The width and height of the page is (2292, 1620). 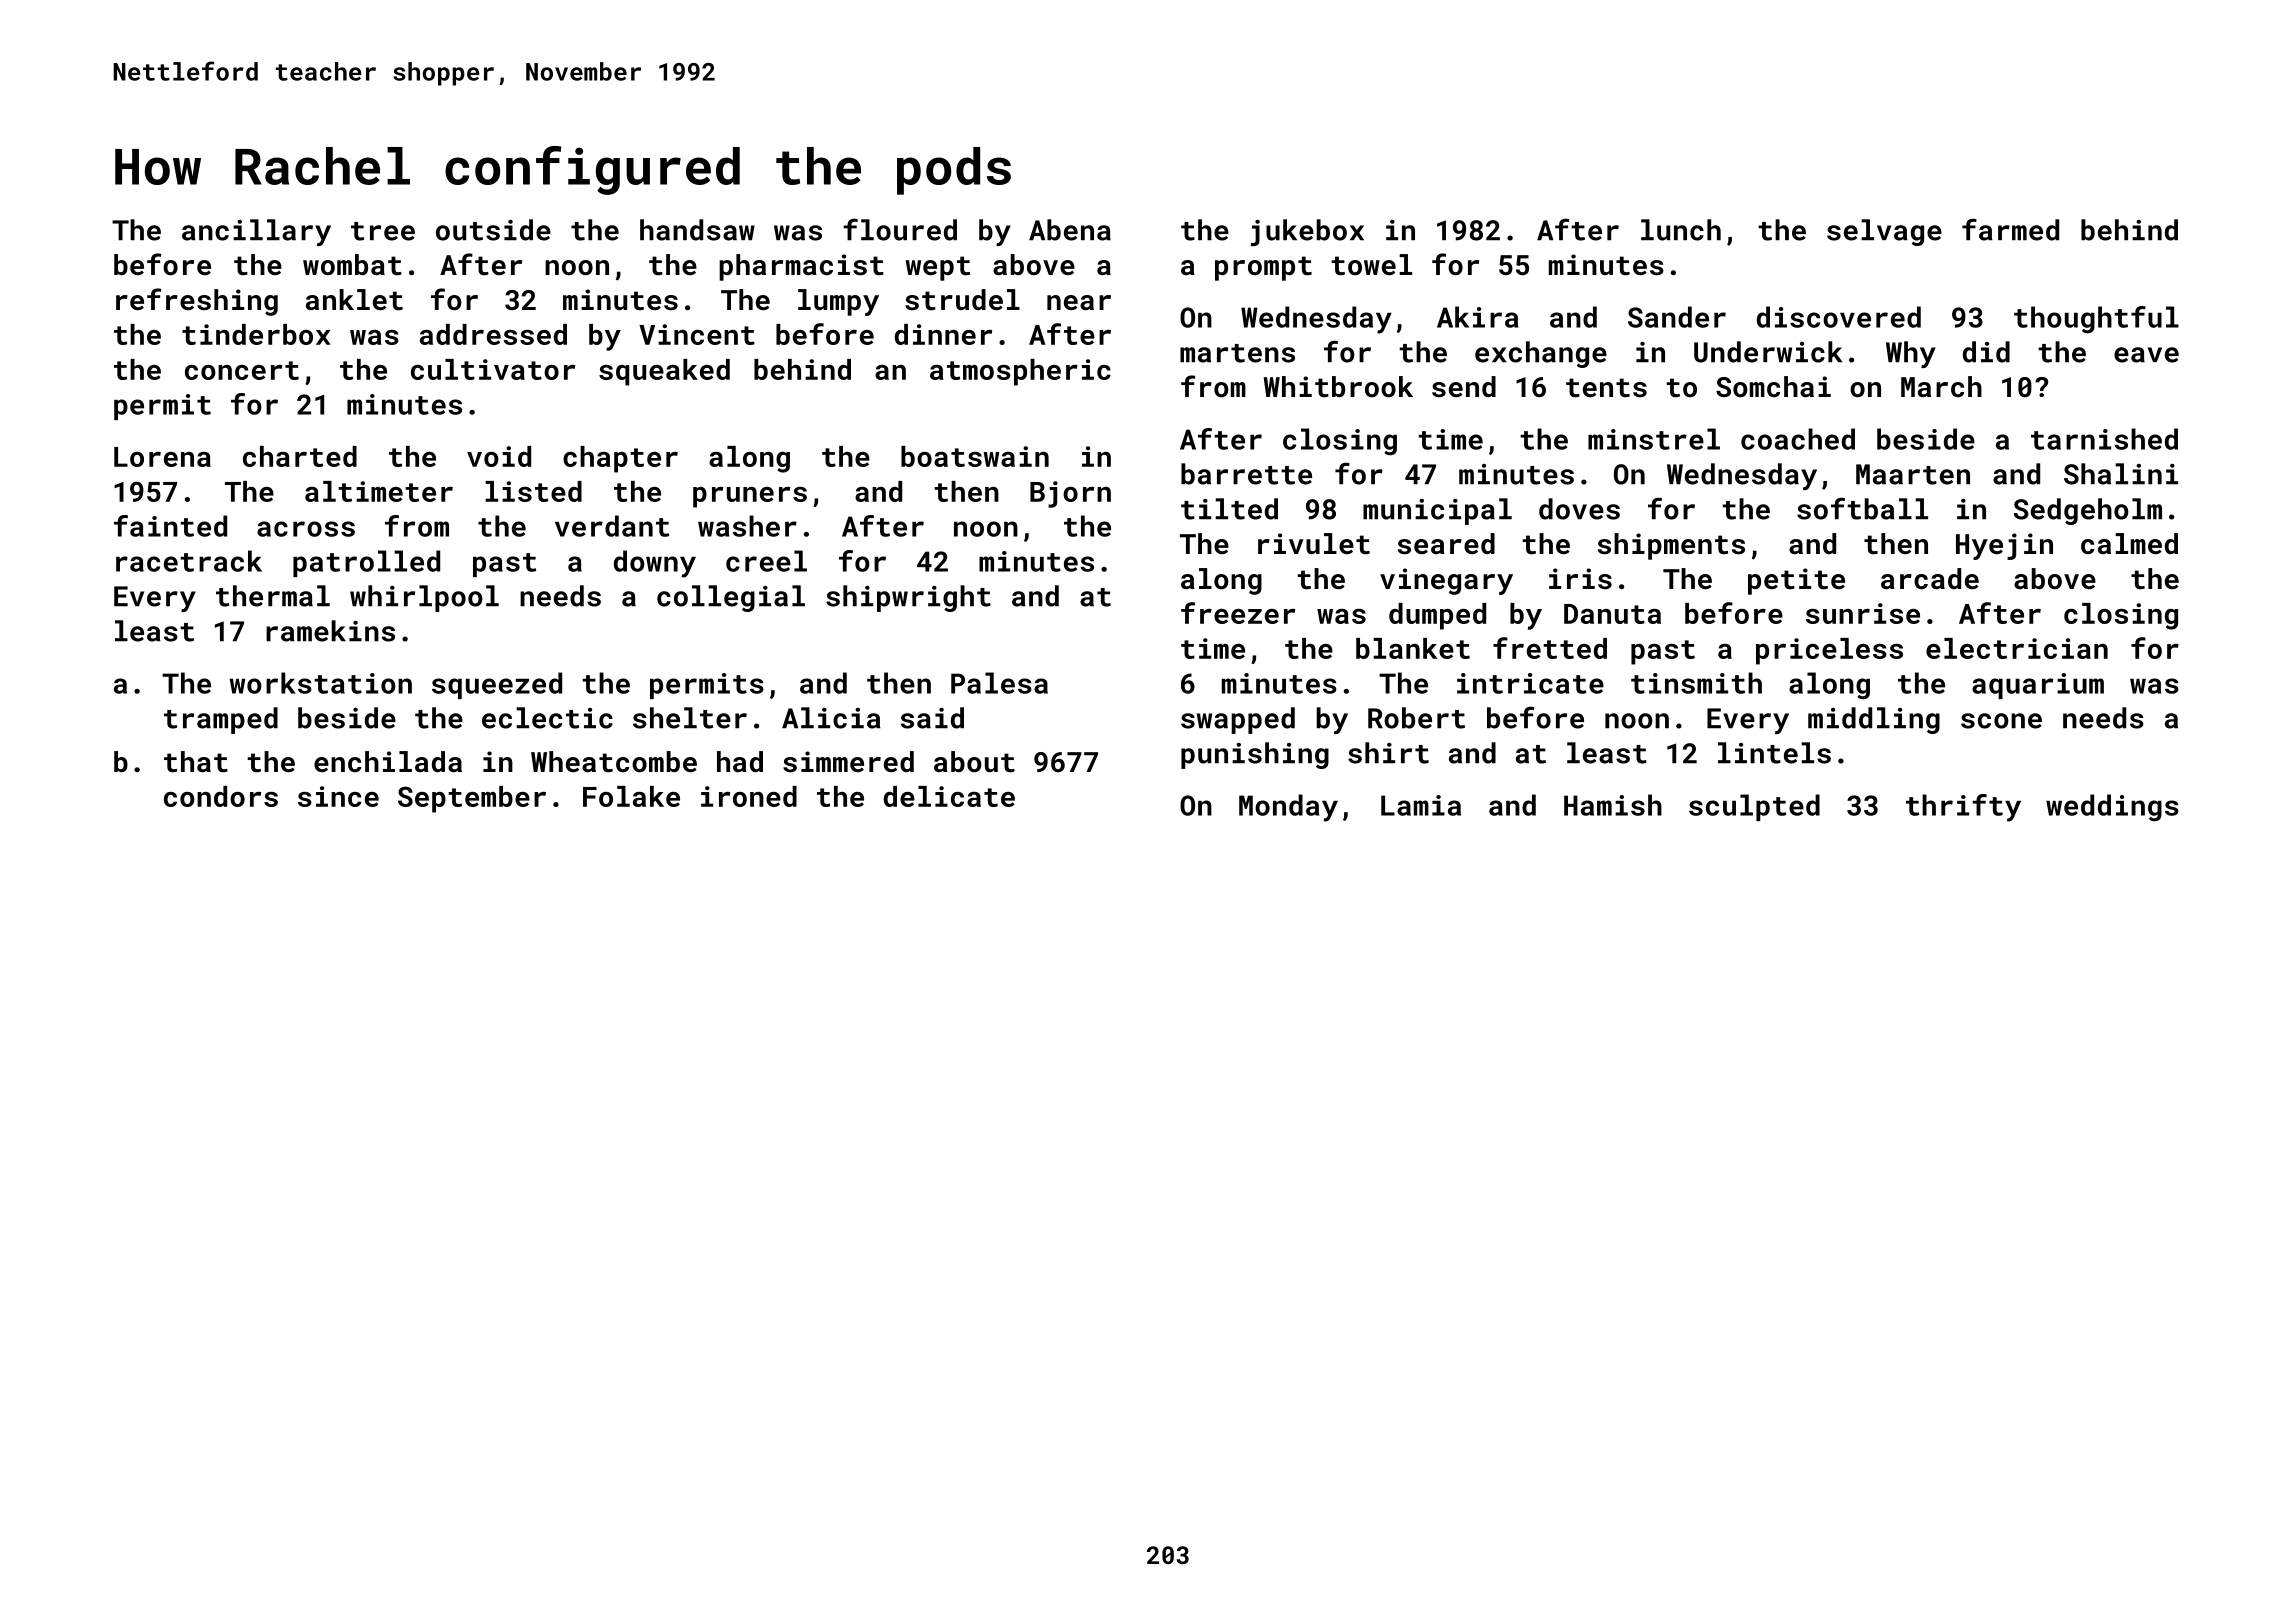 What do you see at coordinates (2004, 546) in the page?
I see `Hyejin` at bounding box center [2004, 546].
